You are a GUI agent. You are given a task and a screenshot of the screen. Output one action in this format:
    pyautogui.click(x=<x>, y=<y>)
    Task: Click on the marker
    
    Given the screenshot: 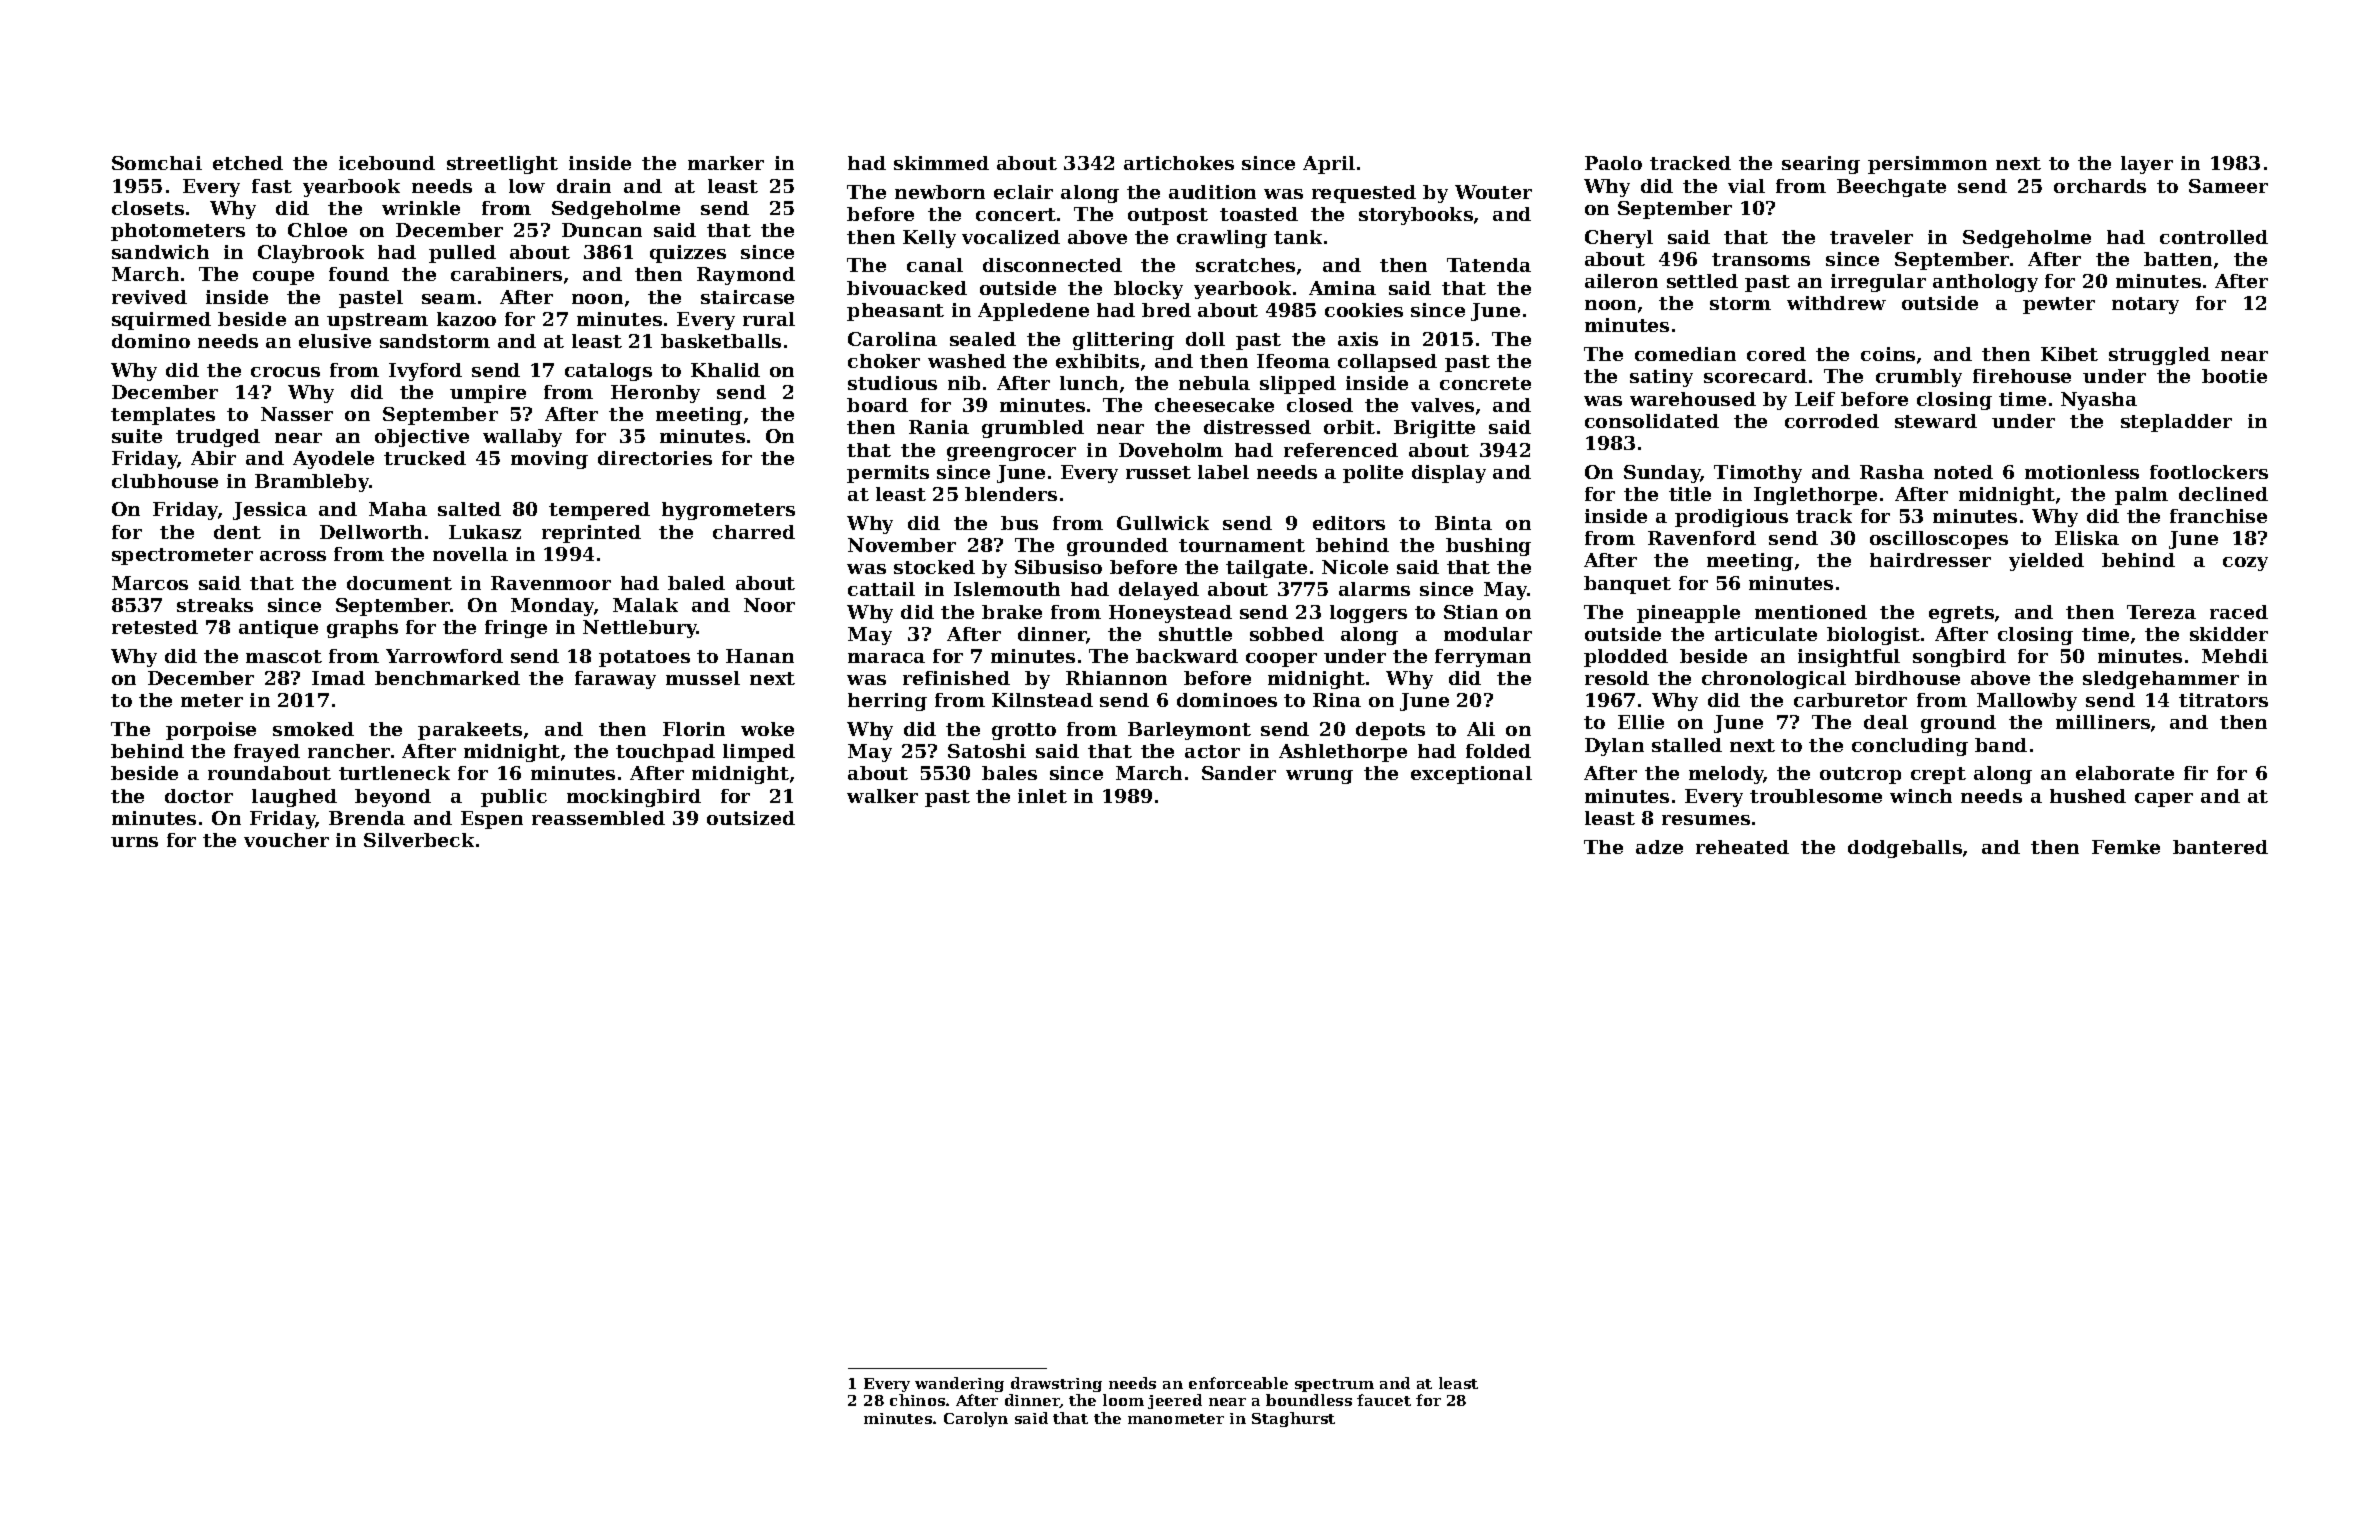 What is the action you would take?
    pyautogui.click(x=726, y=163)
